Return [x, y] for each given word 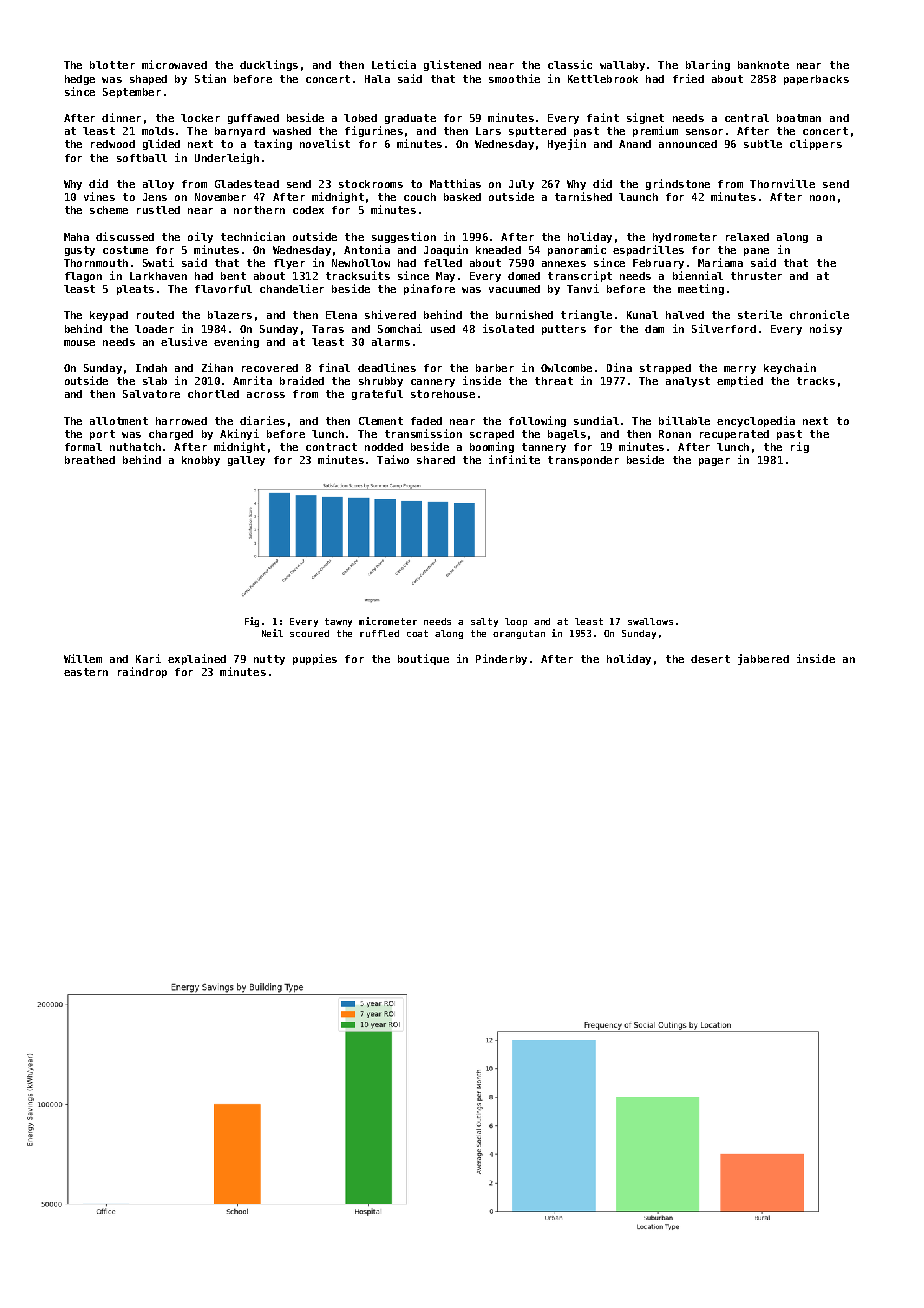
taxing [273, 144]
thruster [756, 276]
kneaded [498, 250]
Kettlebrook [603, 79]
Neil [272, 633]
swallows [650, 621]
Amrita [252, 380]
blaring [708, 65]
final [334, 367]
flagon [83, 277]
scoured [309, 633]
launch [638, 197]
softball [142, 158]
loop [516, 622]
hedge [80, 80]
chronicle [819, 314]
